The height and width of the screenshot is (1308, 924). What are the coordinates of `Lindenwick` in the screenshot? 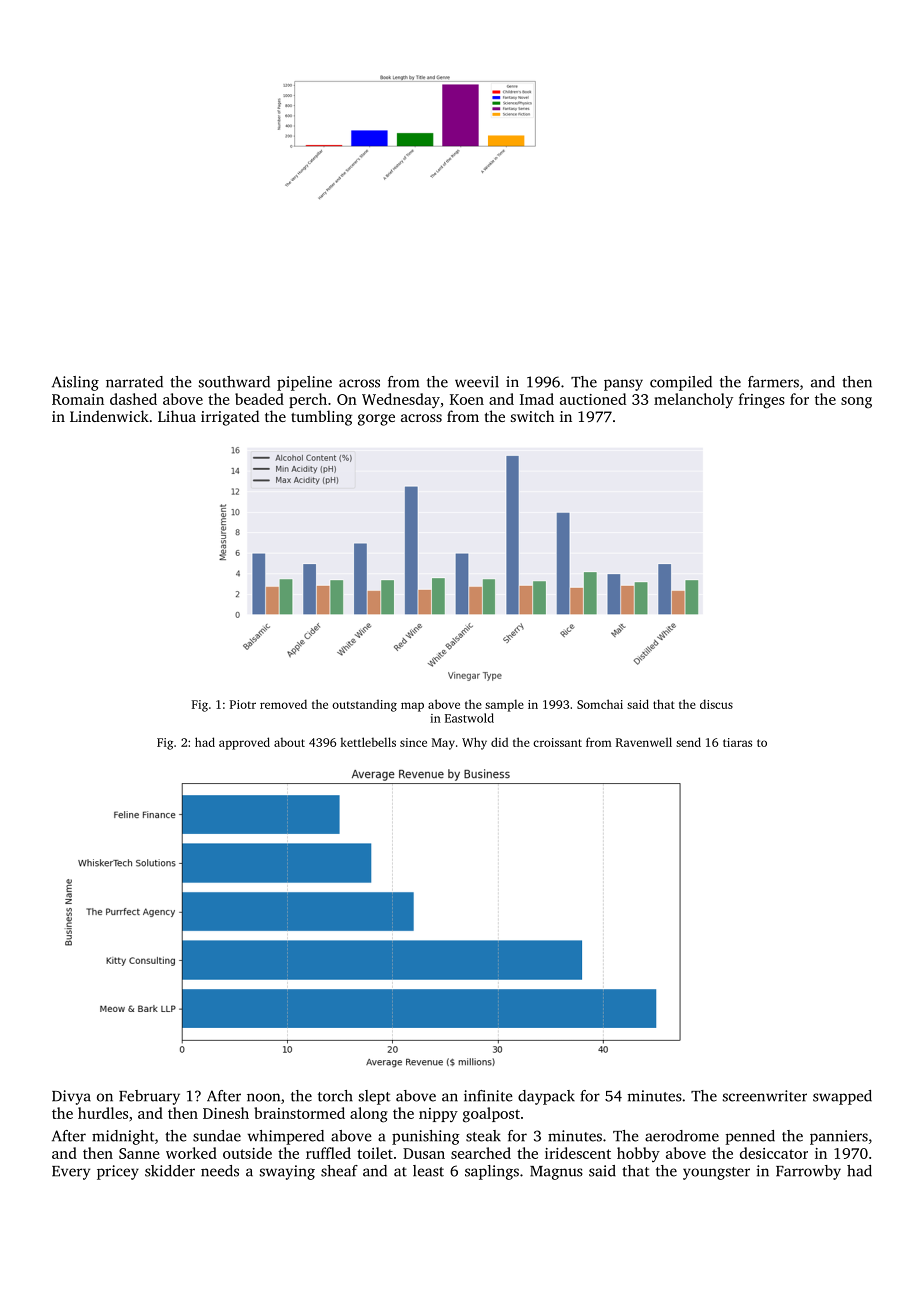 It's located at (109, 416).
